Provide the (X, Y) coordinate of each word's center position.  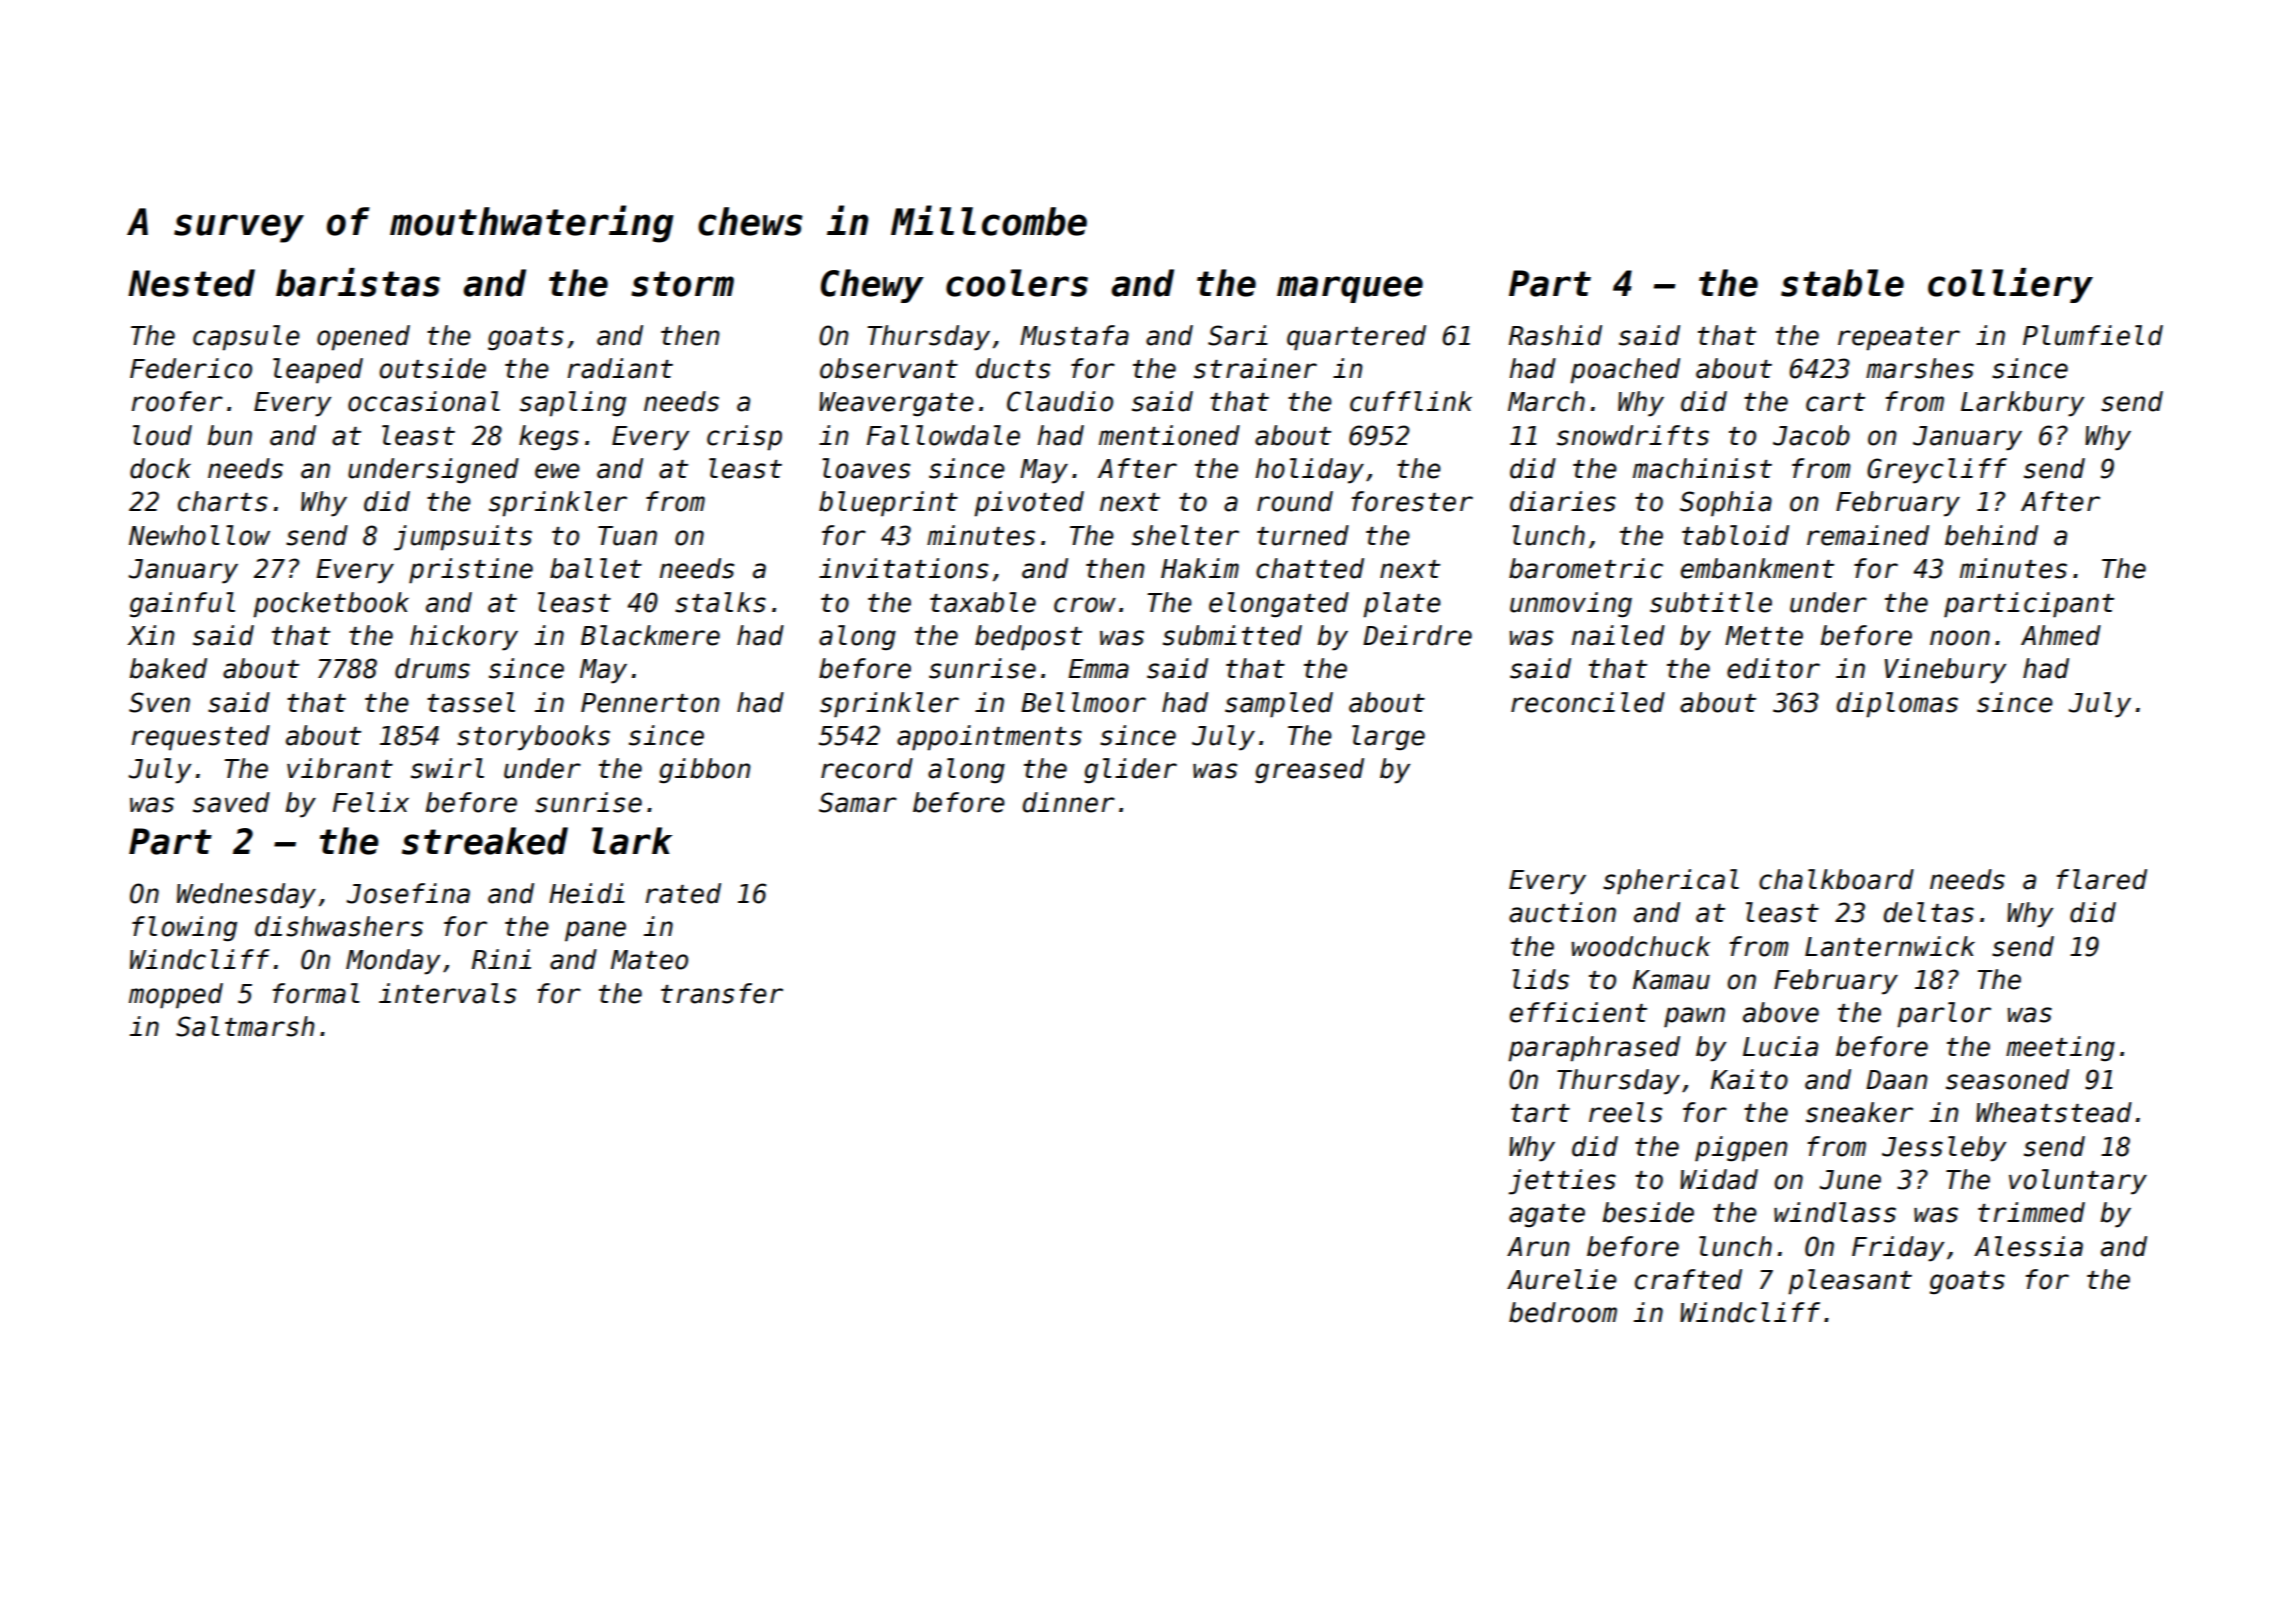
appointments (989, 738)
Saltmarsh (245, 1026)
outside (432, 368)
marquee (1350, 289)
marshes (1920, 368)
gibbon (704, 771)
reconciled (1588, 702)
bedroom (1563, 1312)
